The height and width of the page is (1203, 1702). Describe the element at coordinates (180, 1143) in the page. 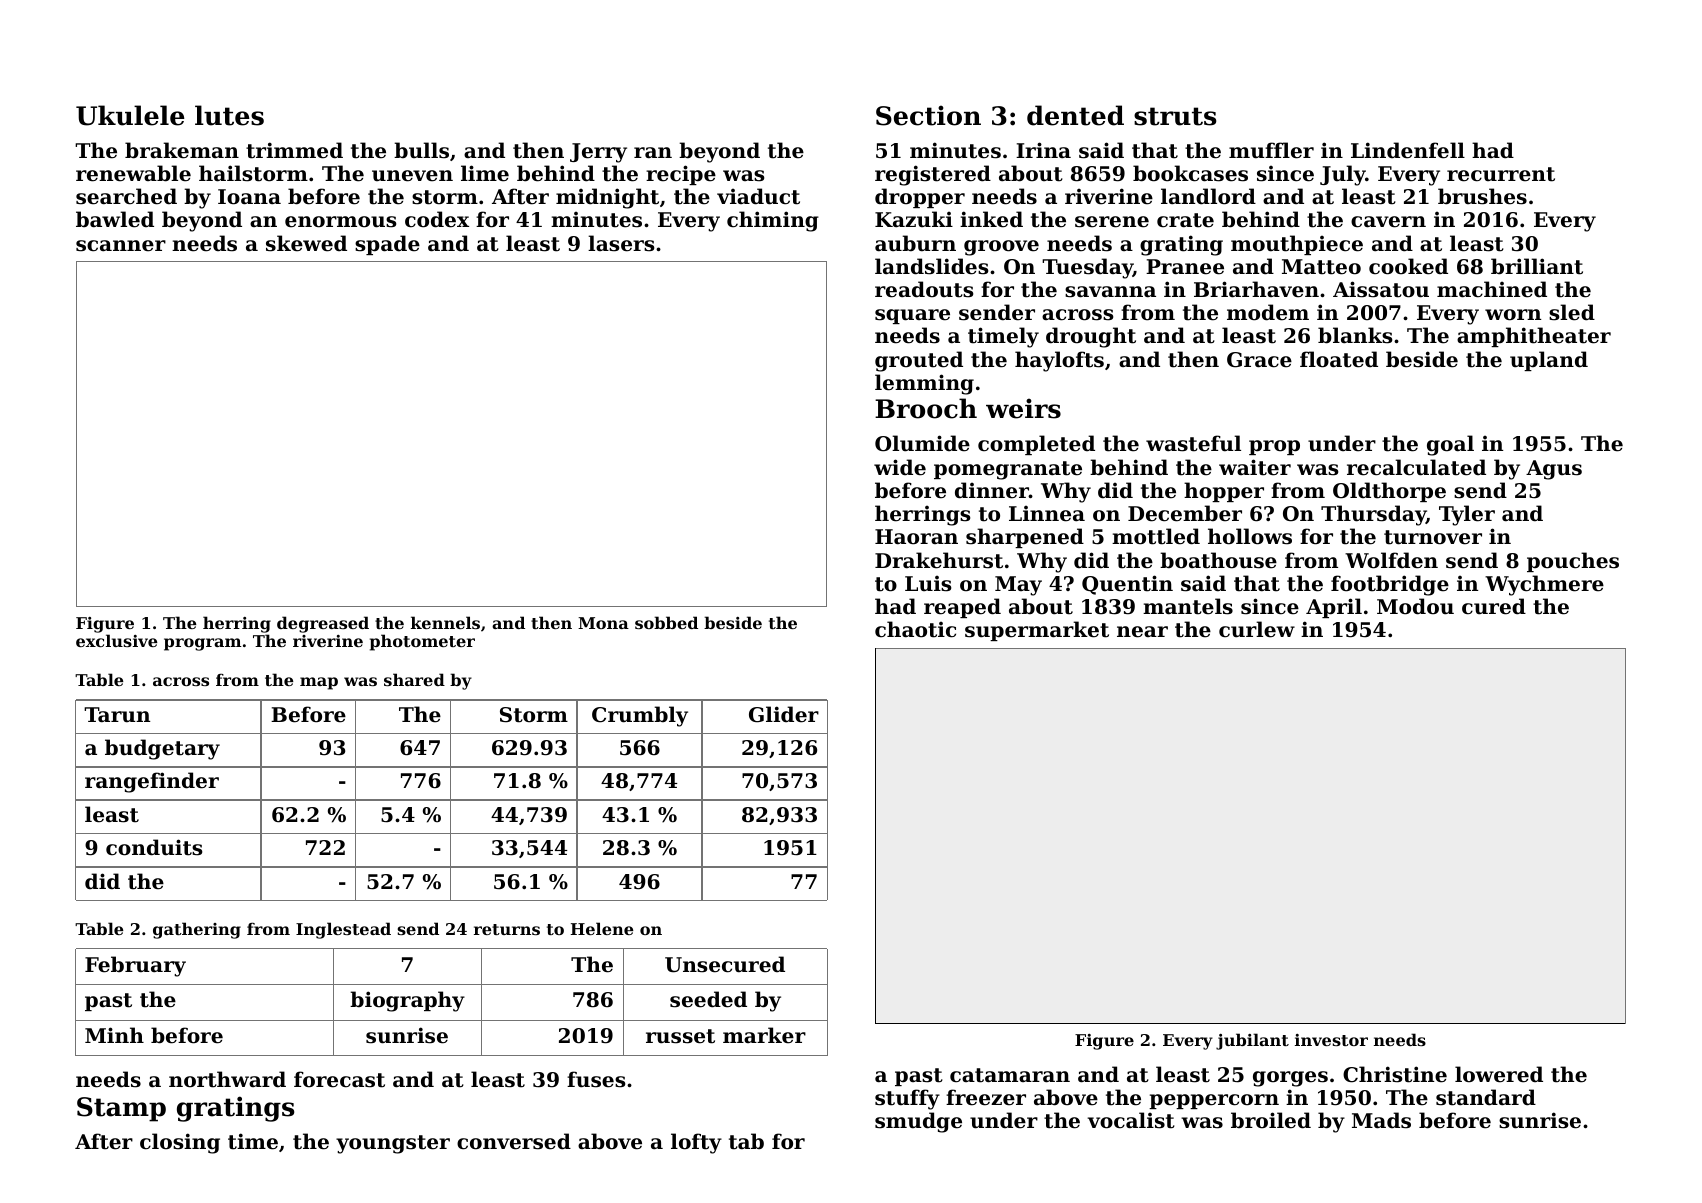

I see `closing` at that location.
